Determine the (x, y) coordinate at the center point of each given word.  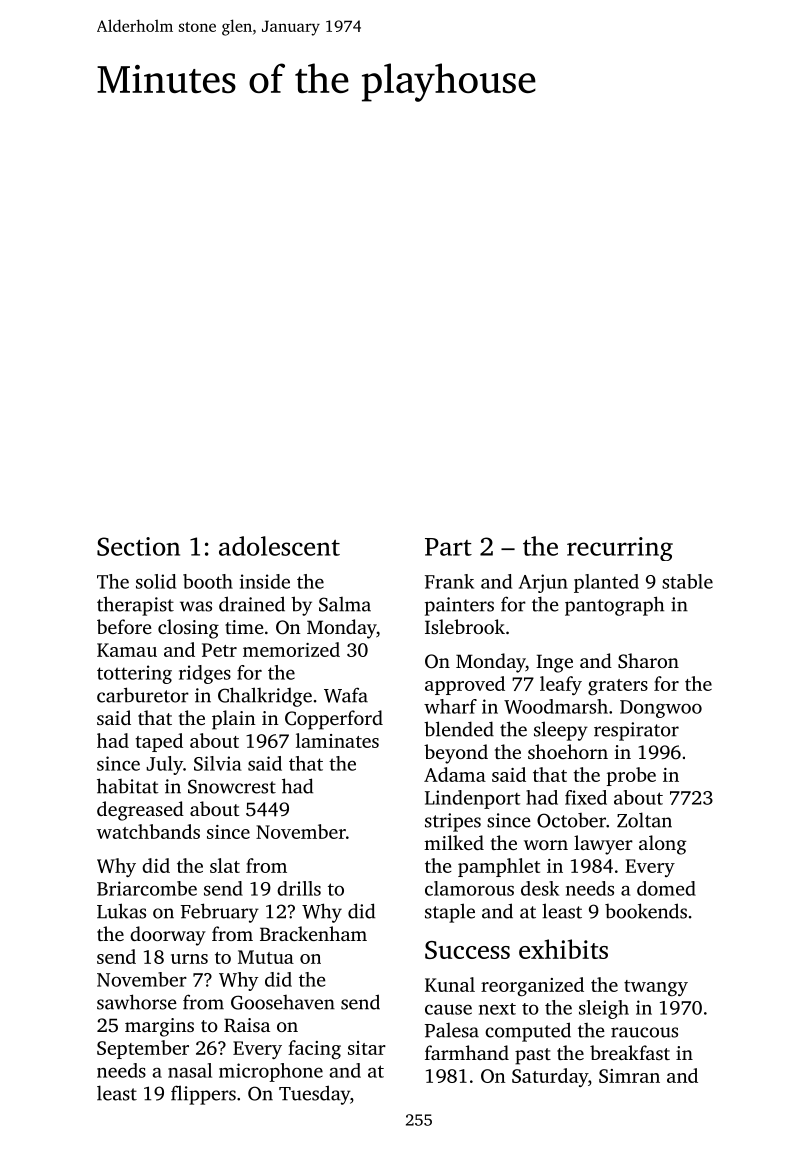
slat (225, 865)
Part (448, 547)
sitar (367, 1048)
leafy (561, 685)
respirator (636, 731)
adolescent (279, 546)
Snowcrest (232, 786)
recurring (620, 549)
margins (159, 1027)
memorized (291, 649)
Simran (629, 1076)
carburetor (143, 695)
